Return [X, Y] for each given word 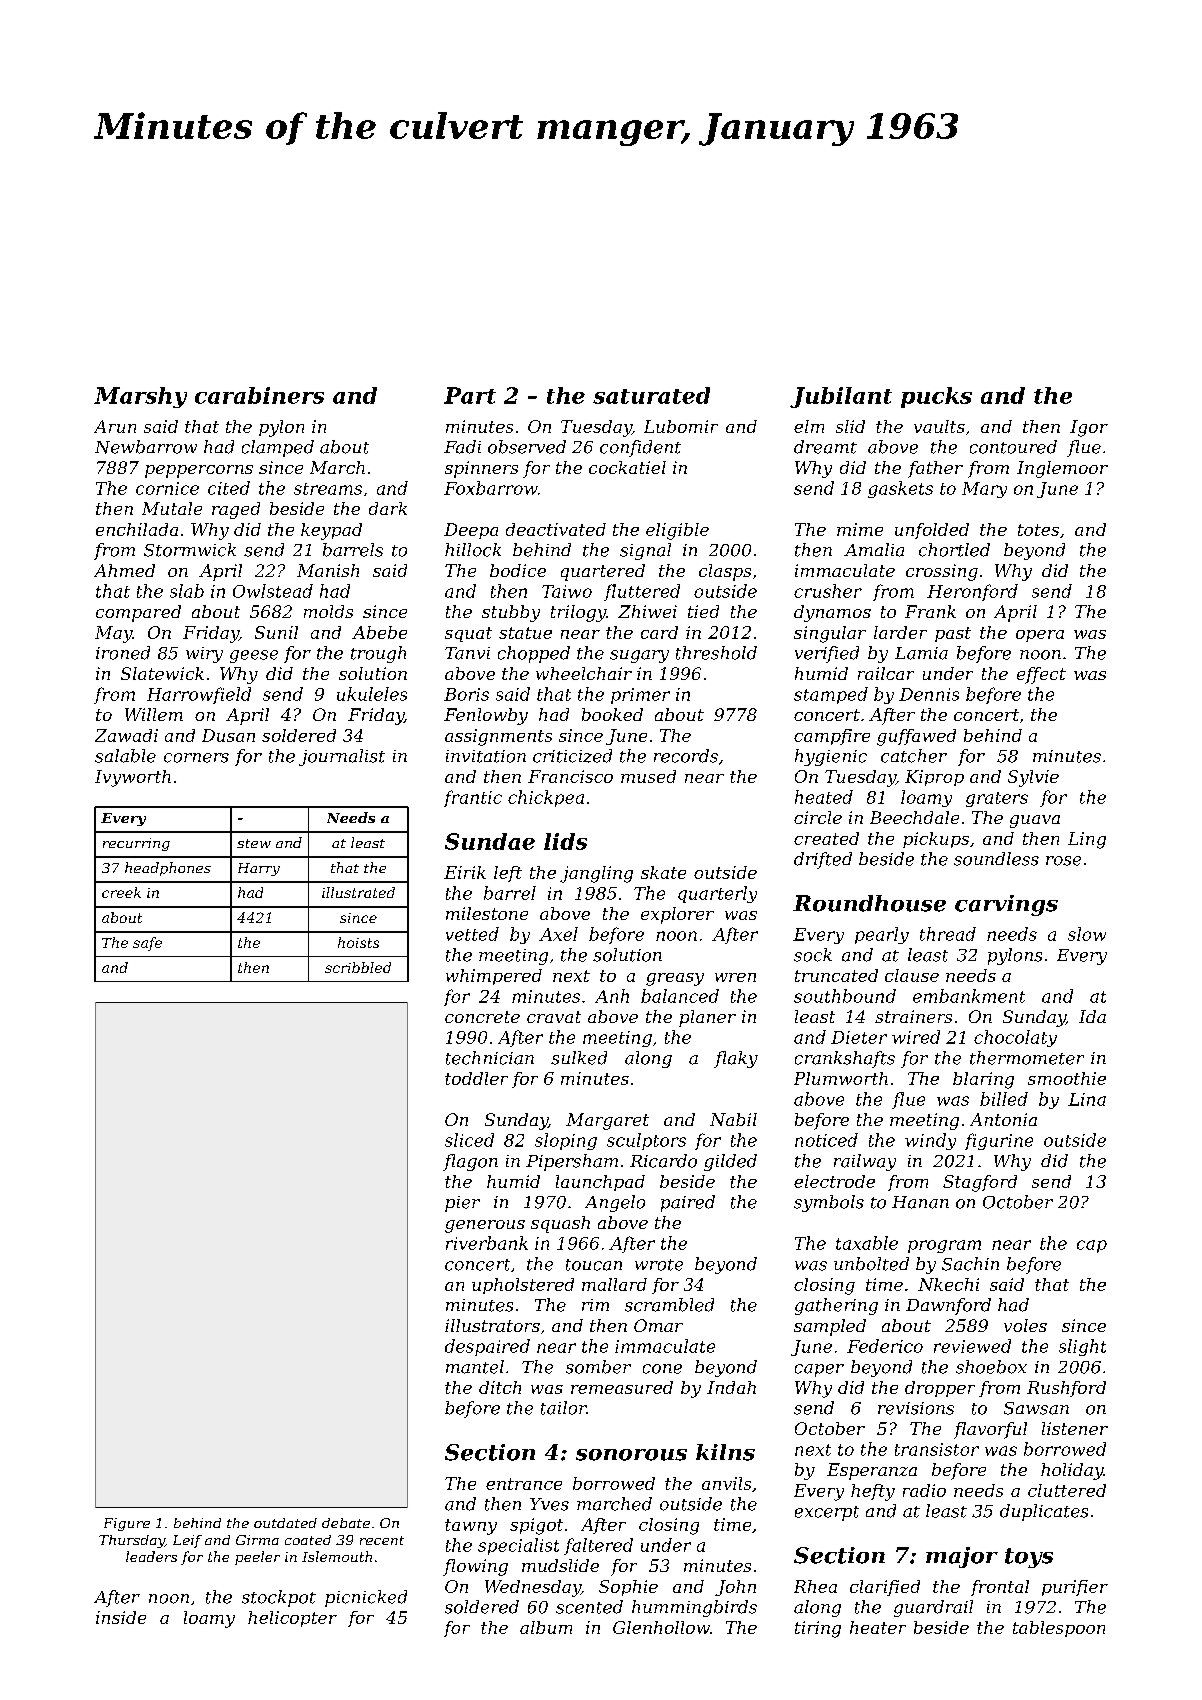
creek [121, 892]
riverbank [487, 1243]
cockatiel [627, 467]
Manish [328, 570]
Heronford [972, 592]
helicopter [292, 1619]
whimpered [494, 977]
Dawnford [948, 1306]
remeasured [622, 1387]
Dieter [859, 1037]
